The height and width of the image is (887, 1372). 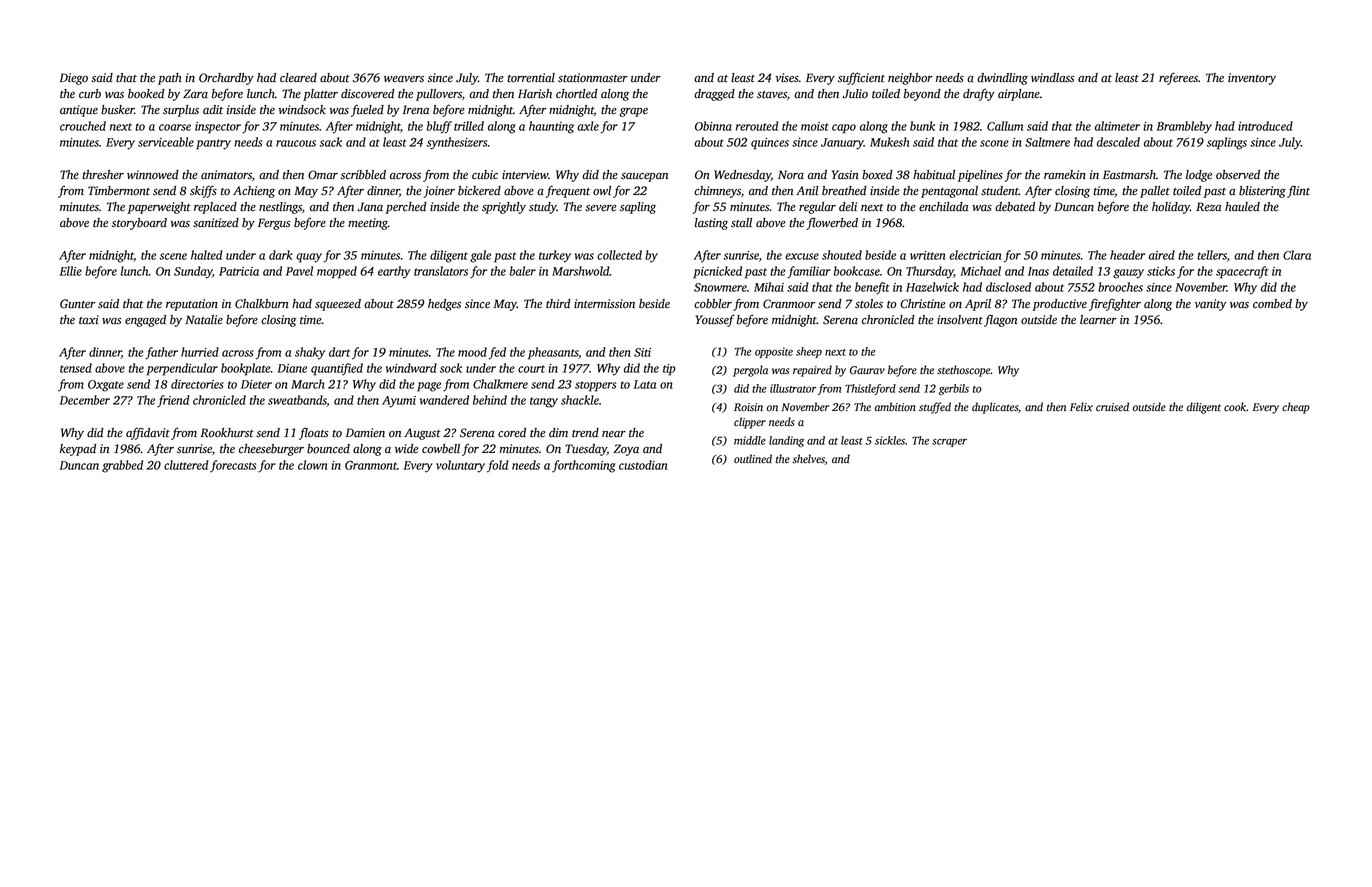 I want to click on shelves, so click(x=809, y=459).
